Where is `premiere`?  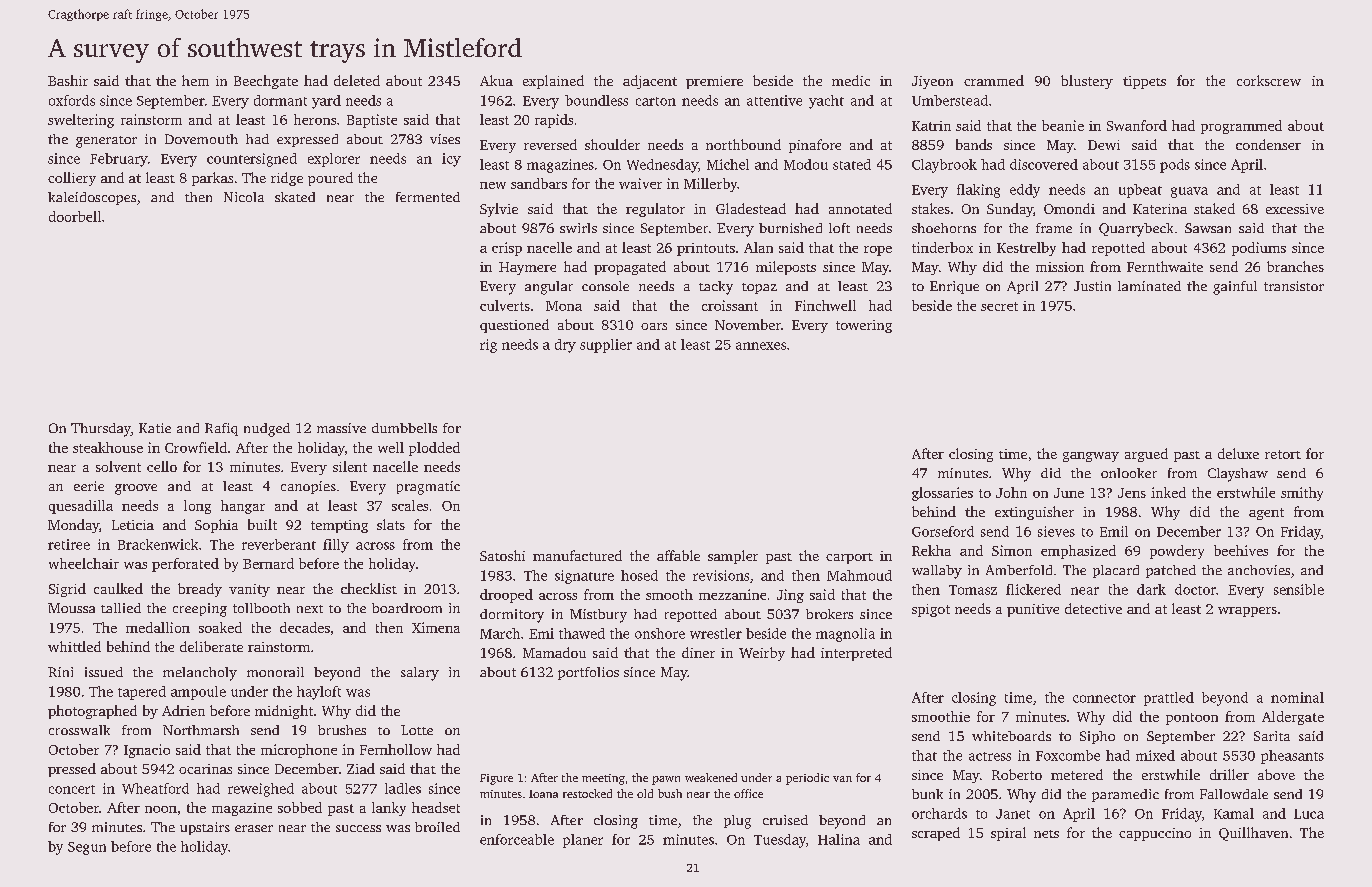 premiere is located at coordinates (714, 82).
